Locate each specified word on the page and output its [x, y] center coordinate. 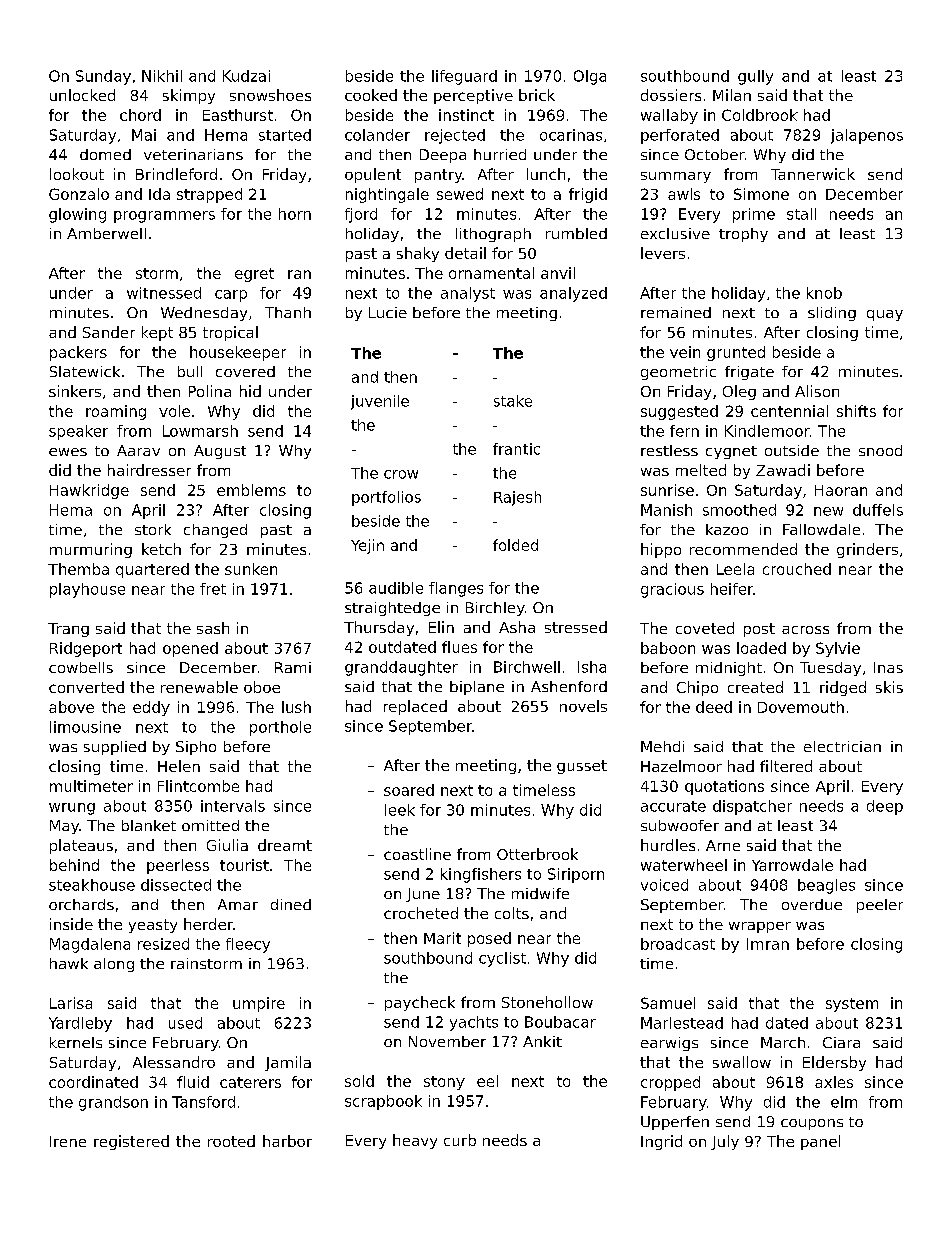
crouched [797, 569]
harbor [287, 1141]
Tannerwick [813, 174]
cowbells [81, 667]
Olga [590, 77]
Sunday [103, 77]
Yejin [367, 546]
